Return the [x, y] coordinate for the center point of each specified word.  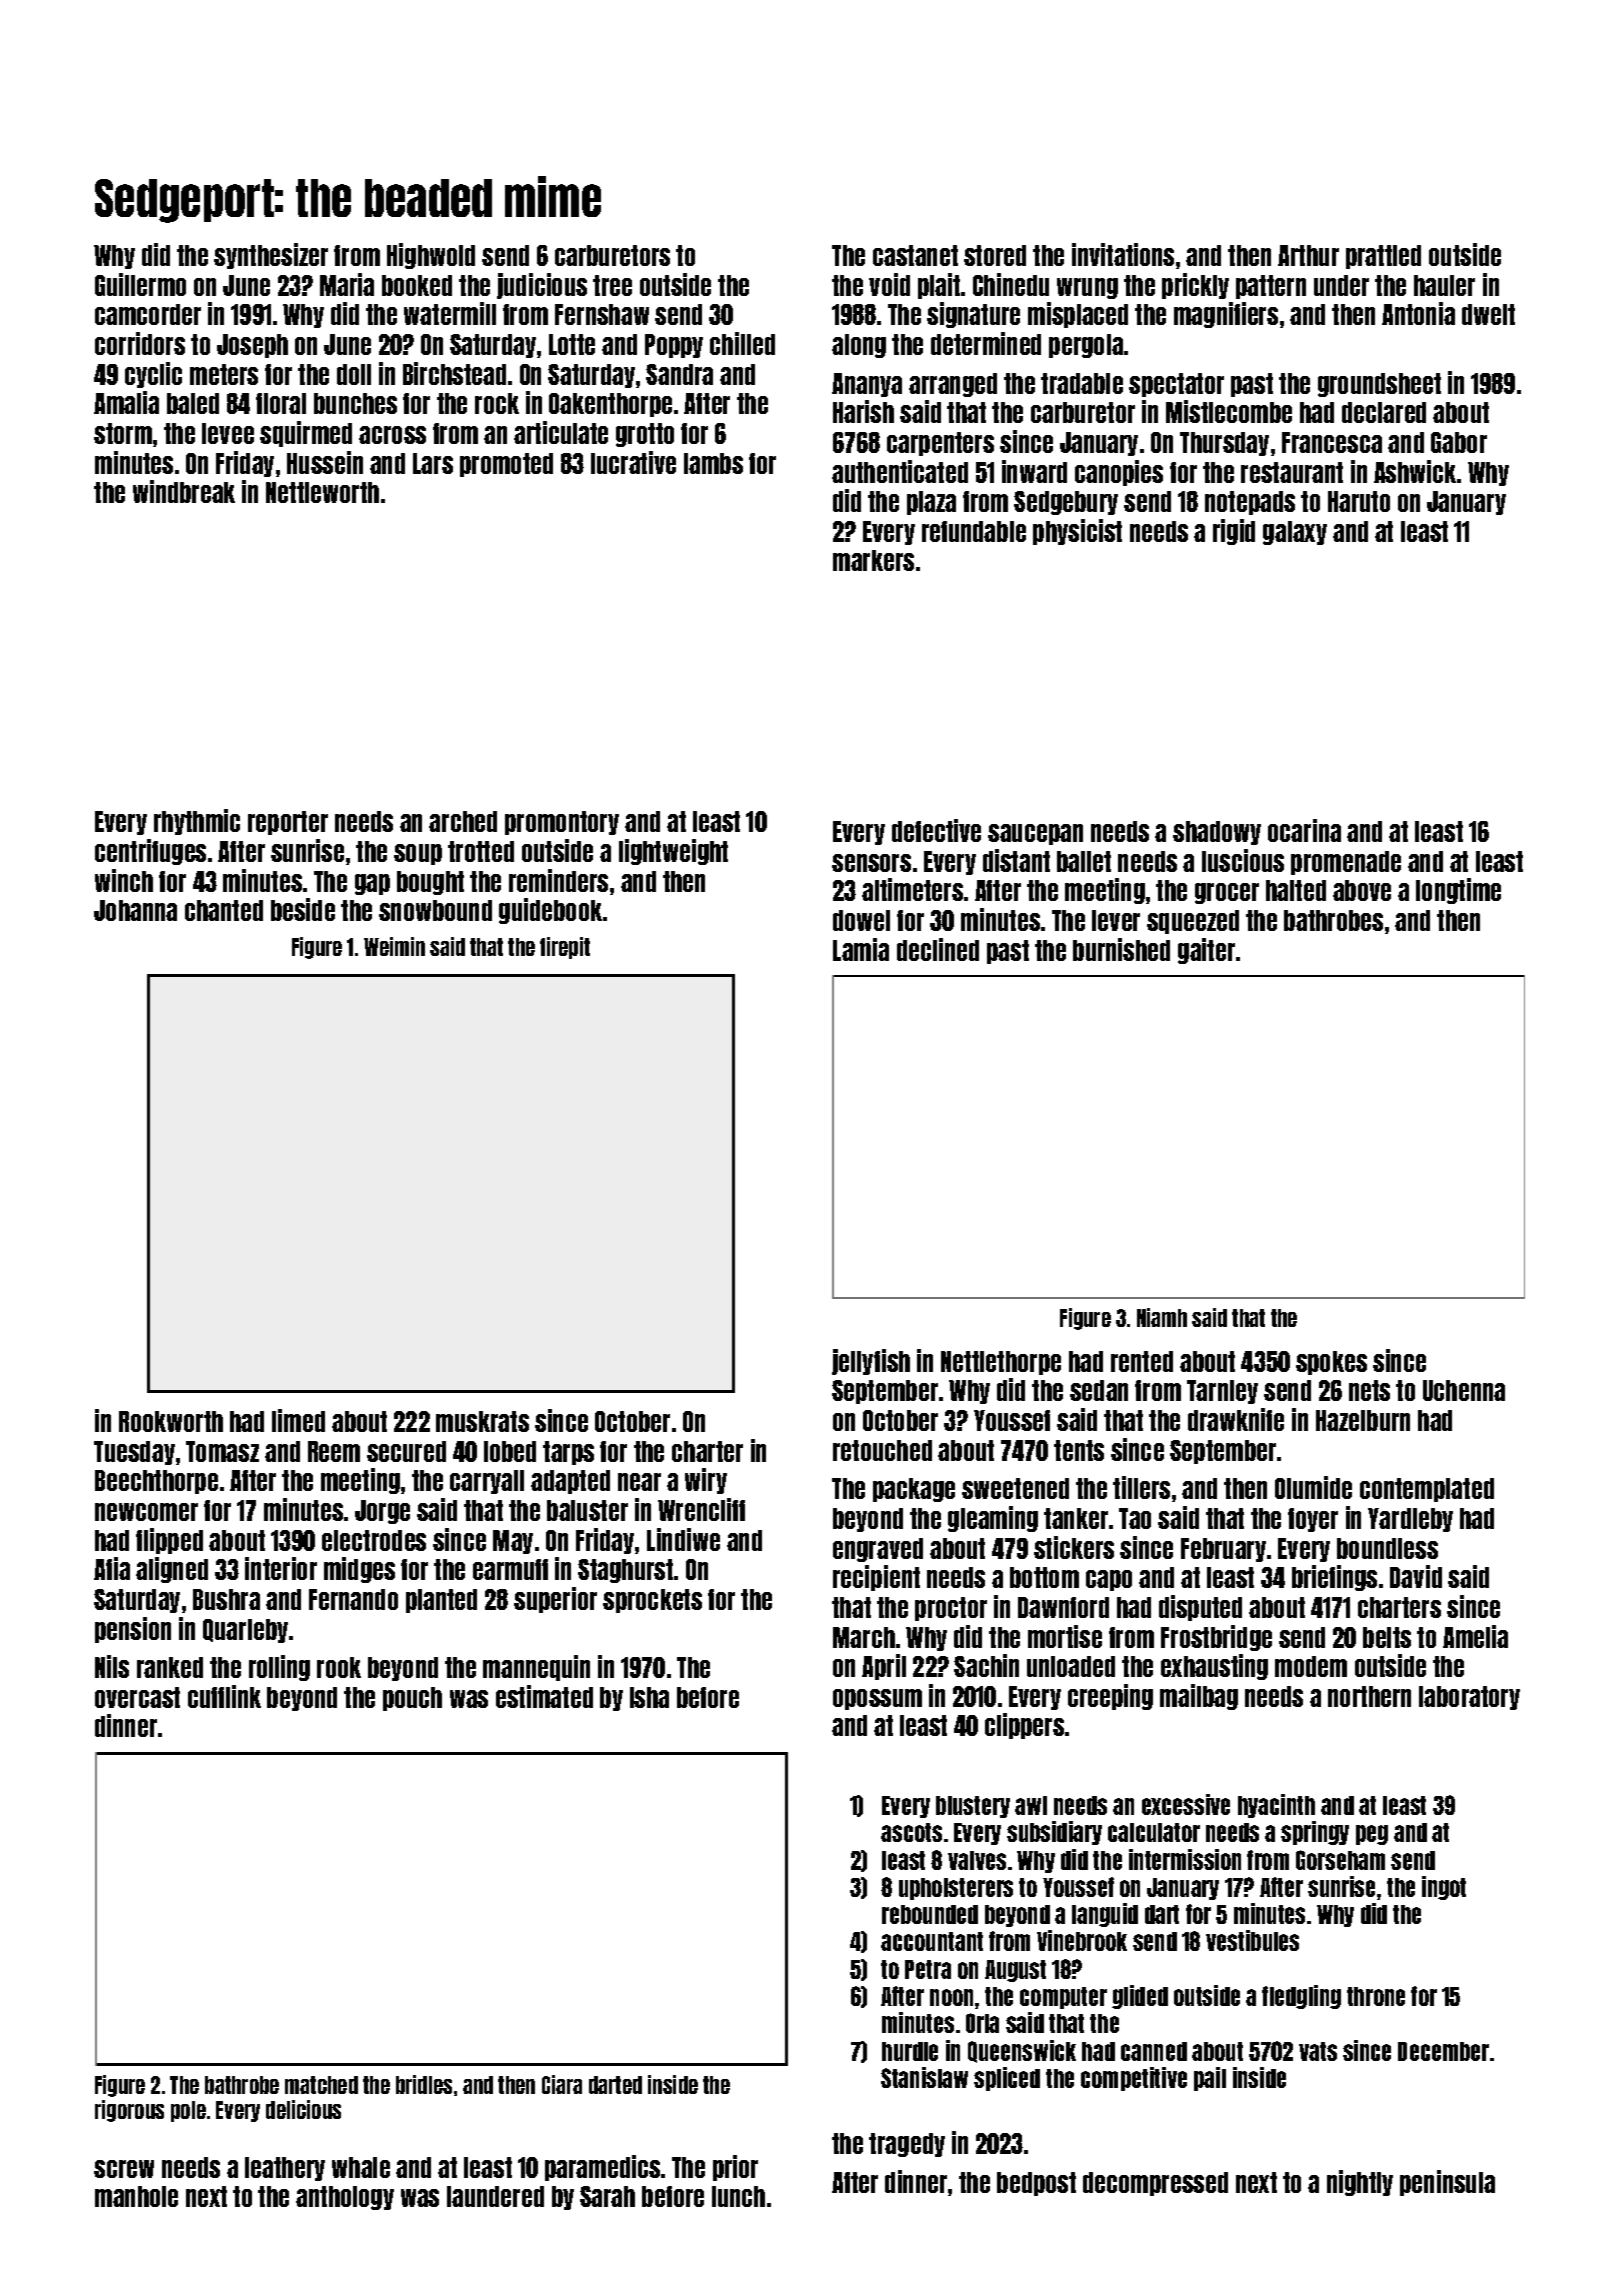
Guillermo [140, 284]
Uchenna [1464, 1390]
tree [612, 285]
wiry [706, 1481]
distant [1016, 860]
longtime [1458, 891]
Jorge [382, 1512]
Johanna [135, 910]
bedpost [1036, 2184]
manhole [136, 2196]
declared [1384, 412]
